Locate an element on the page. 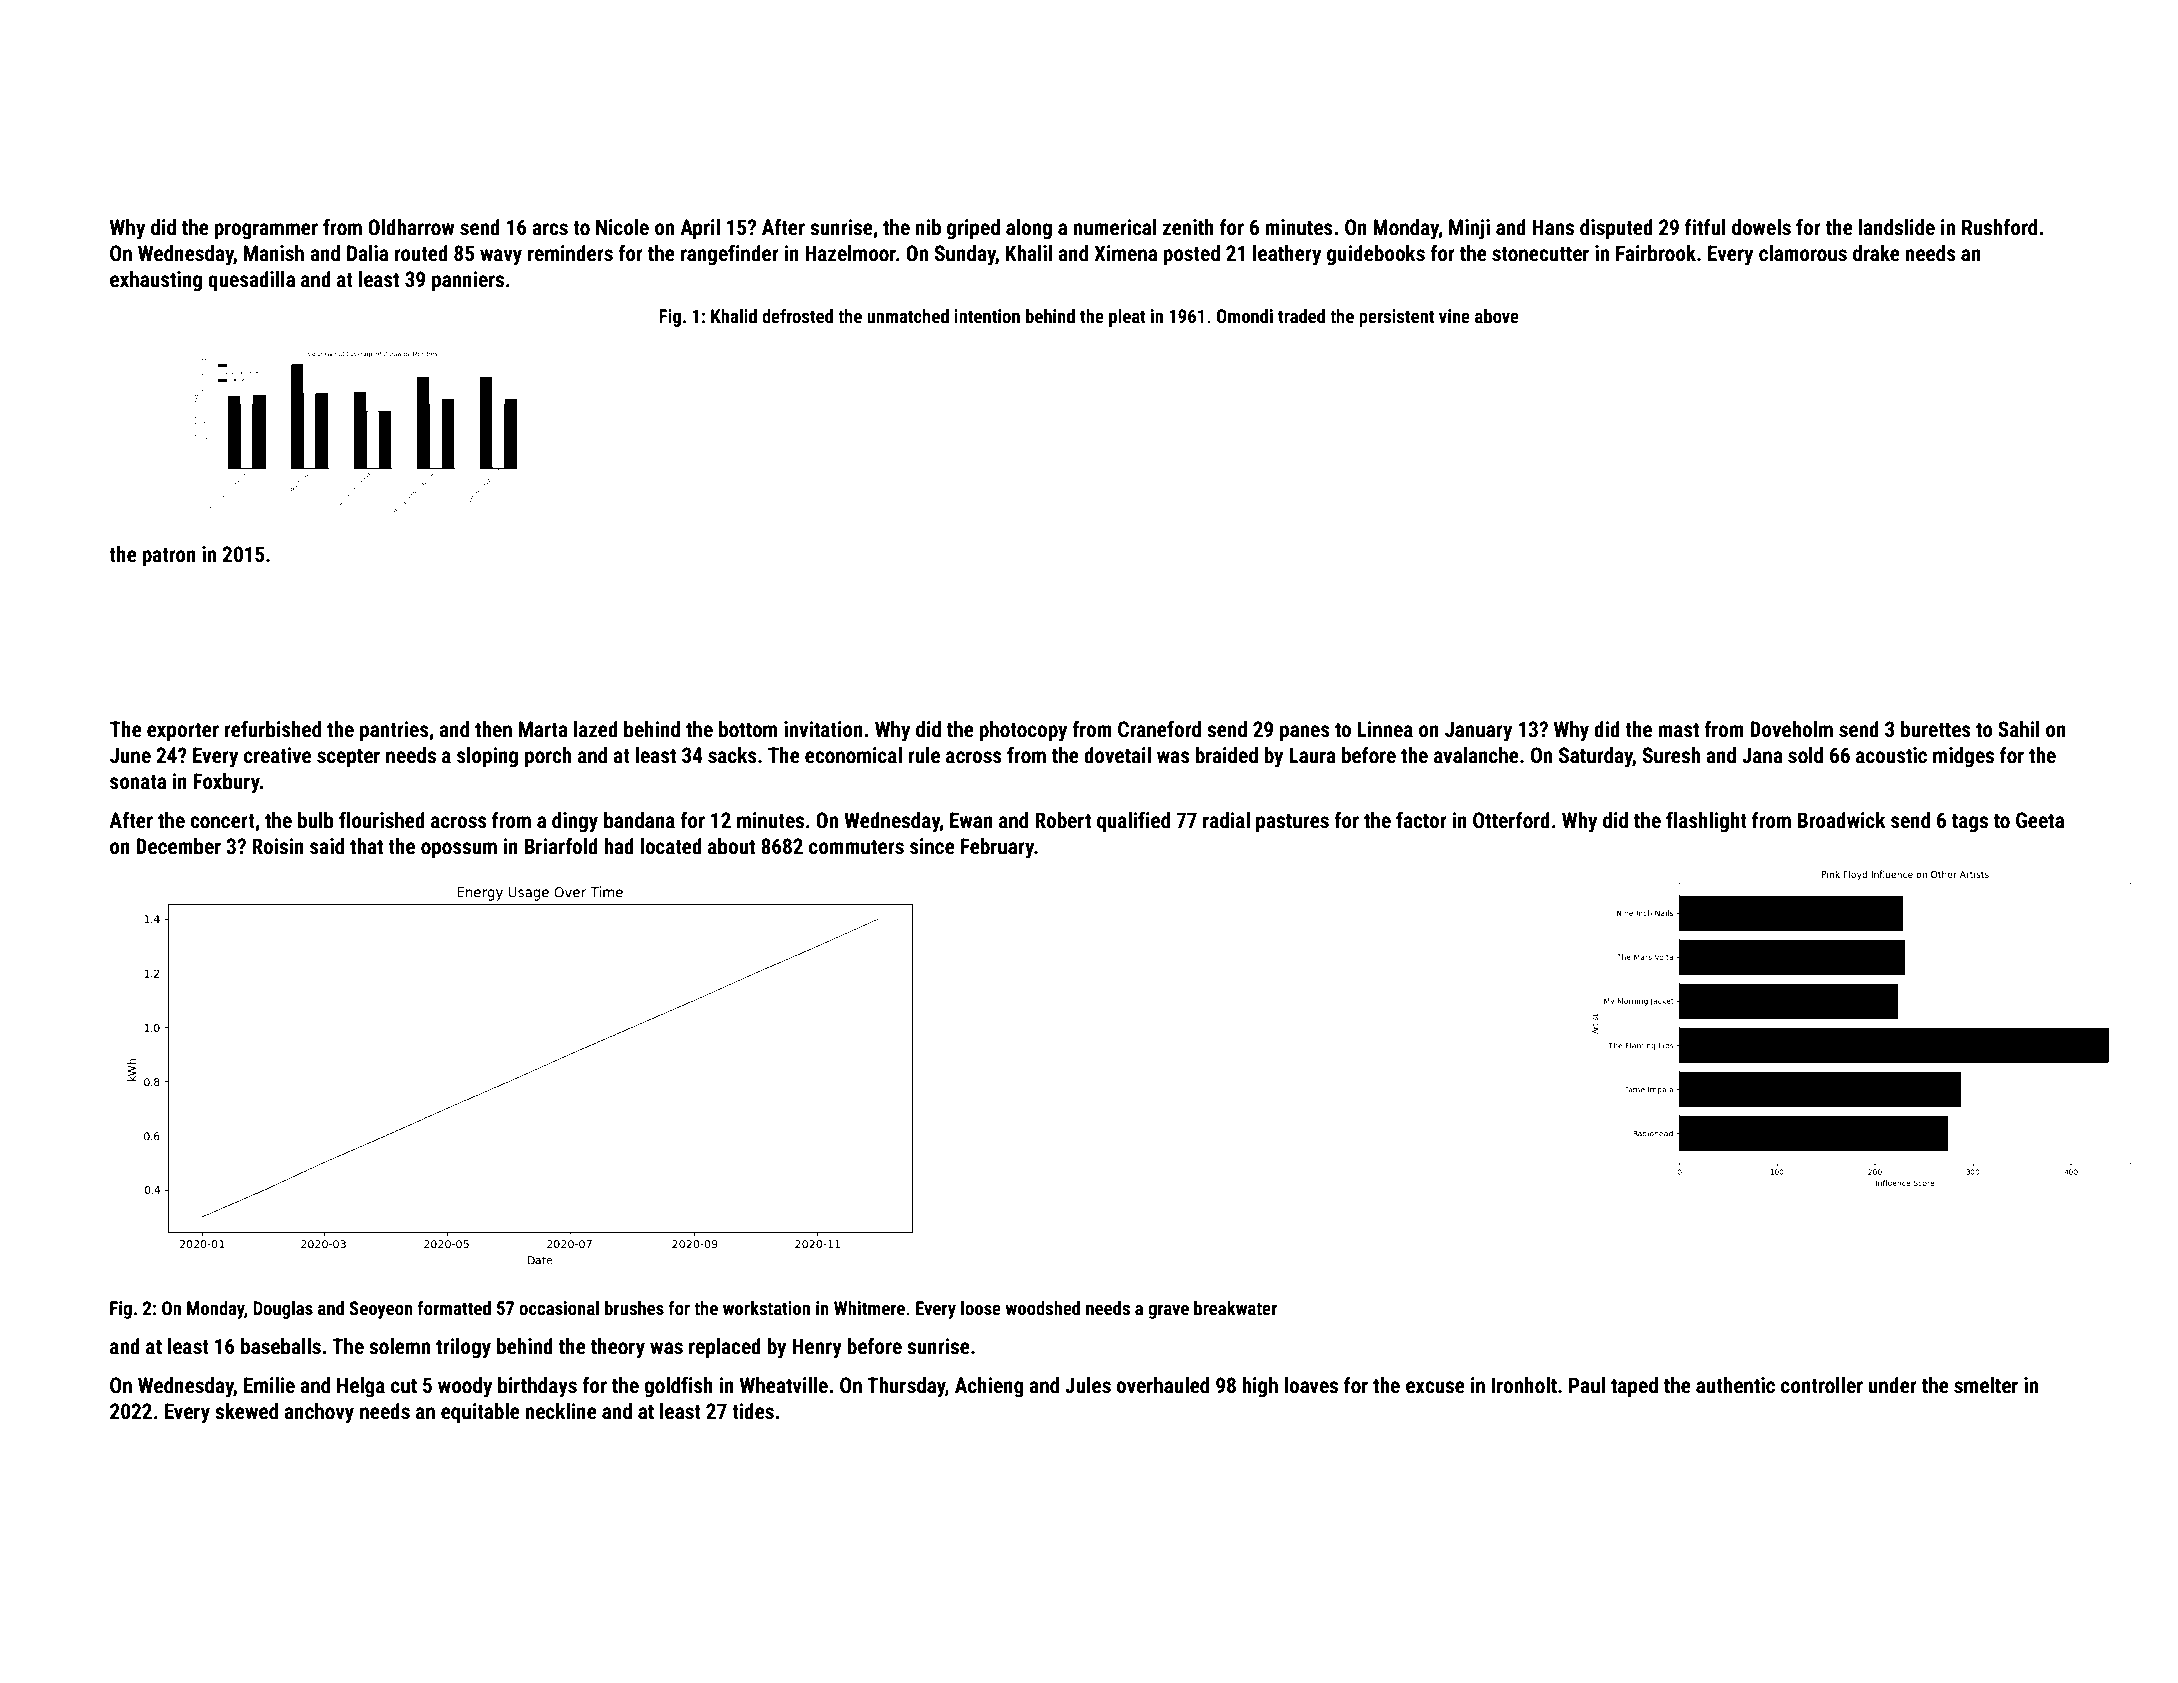 This page has width=2178, height=1683. above is located at coordinates (1497, 316).
